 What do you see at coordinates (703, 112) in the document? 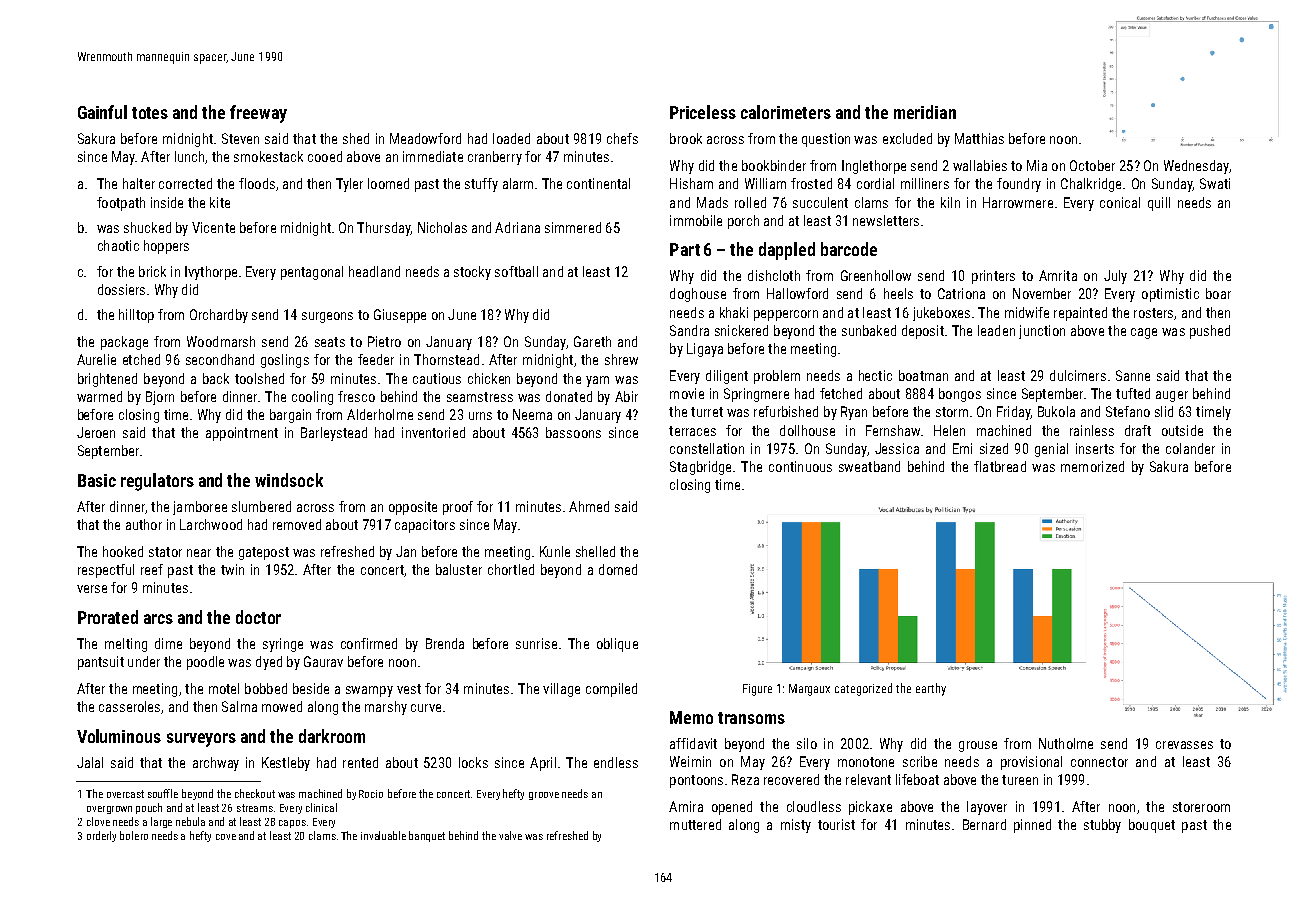
I see `Priceless` at bounding box center [703, 112].
